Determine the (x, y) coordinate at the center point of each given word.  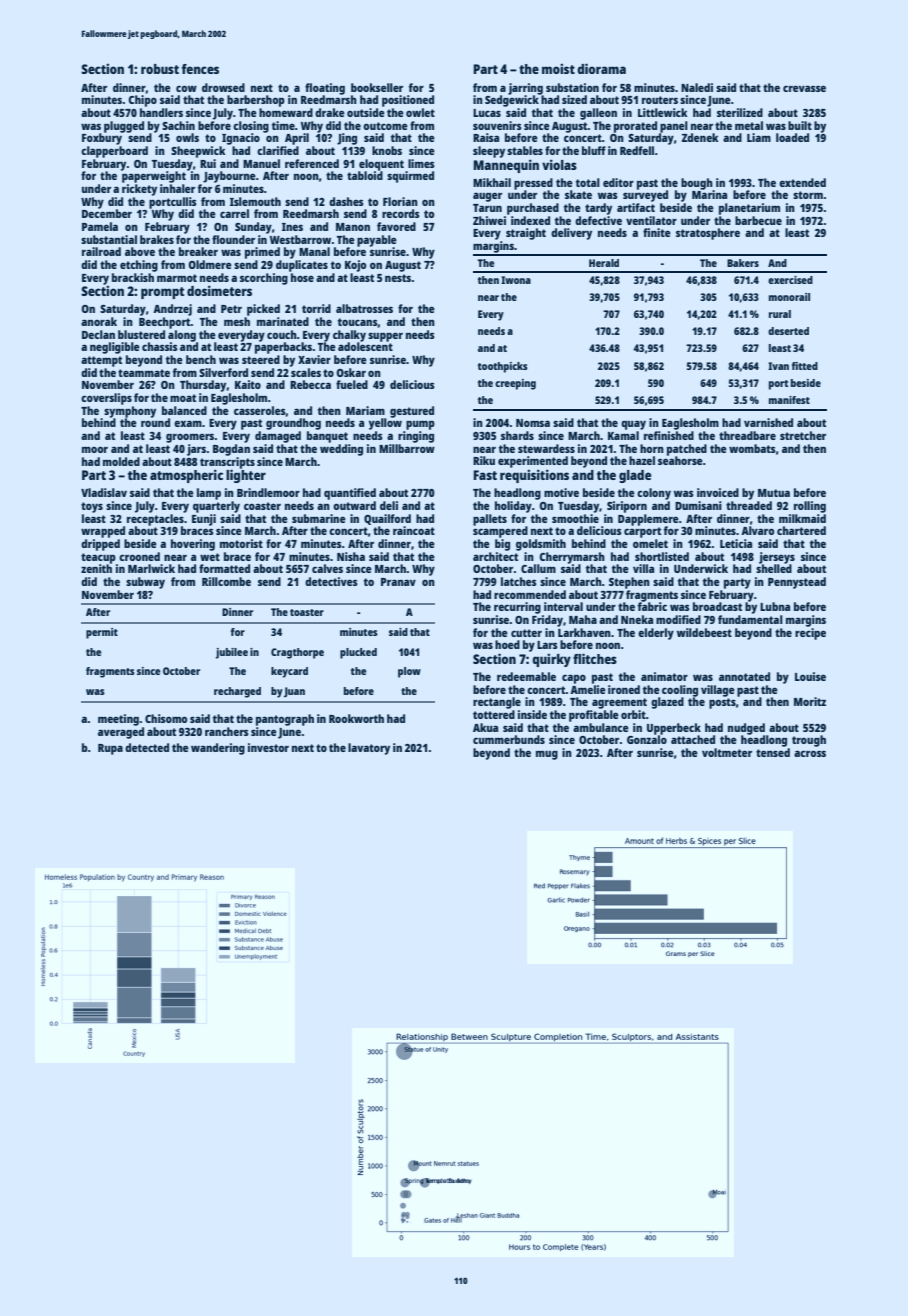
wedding (341, 450)
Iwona (516, 280)
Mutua (774, 493)
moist (558, 68)
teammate (144, 373)
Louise (810, 676)
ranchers (227, 731)
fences (200, 69)
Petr (231, 309)
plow (409, 672)
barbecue (758, 220)
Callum (538, 568)
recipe (810, 634)
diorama (601, 68)
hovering (193, 545)
